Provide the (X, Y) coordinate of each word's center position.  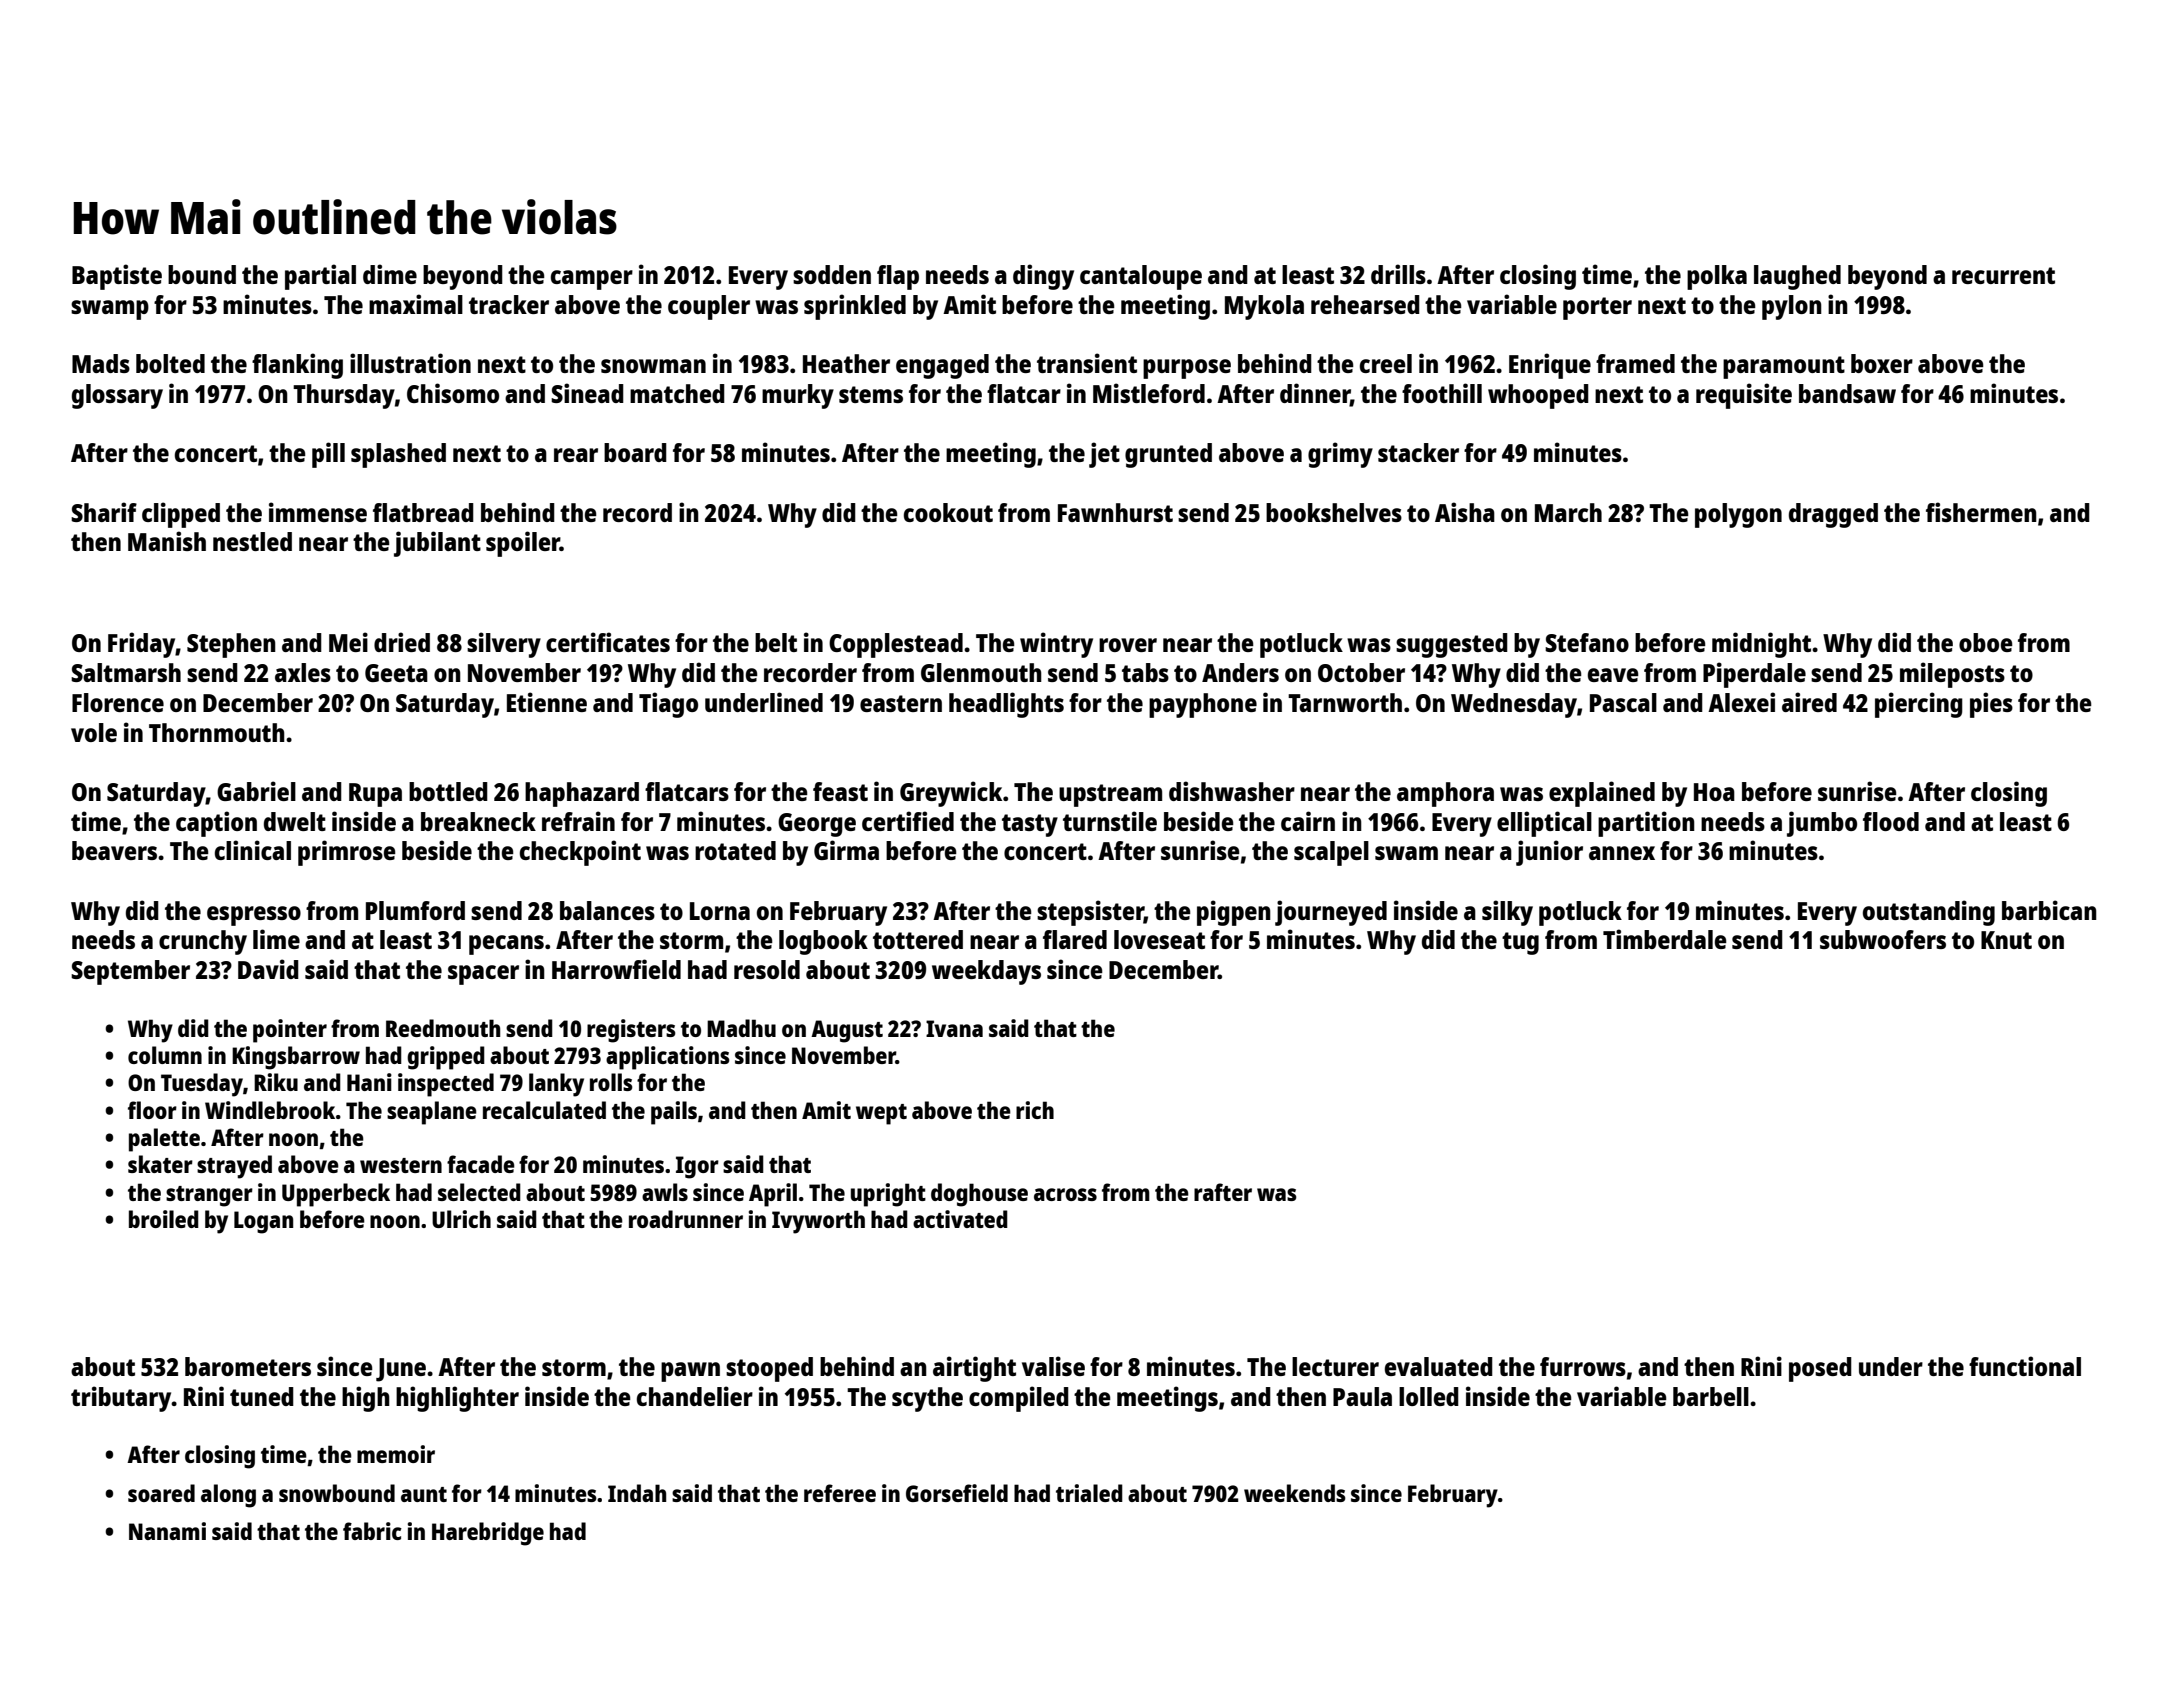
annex (1622, 853)
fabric (372, 1531)
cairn (1308, 821)
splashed (398, 455)
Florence (118, 702)
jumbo (1822, 824)
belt (776, 642)
